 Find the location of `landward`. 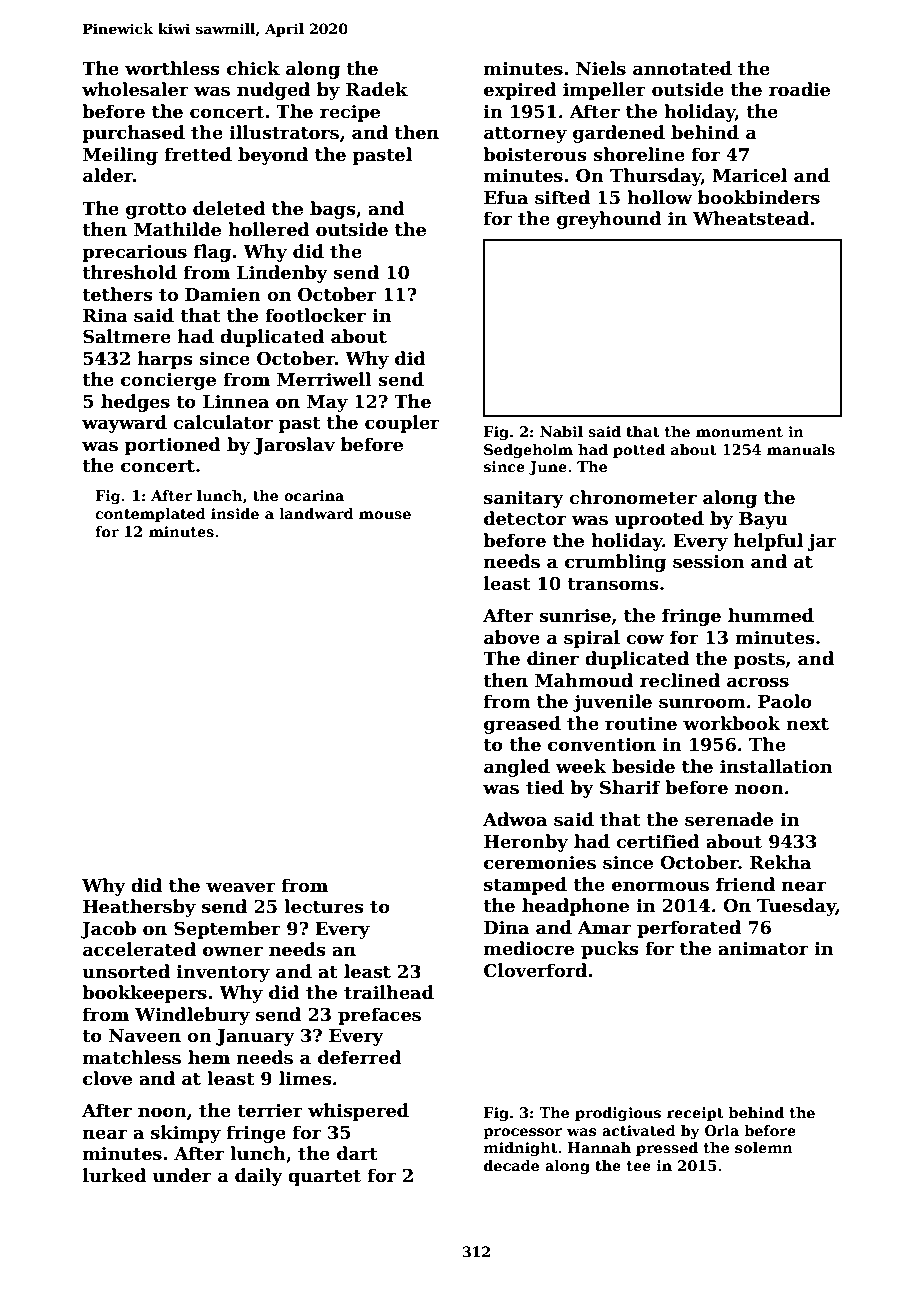

landward is located at coordinates (316, 513).
